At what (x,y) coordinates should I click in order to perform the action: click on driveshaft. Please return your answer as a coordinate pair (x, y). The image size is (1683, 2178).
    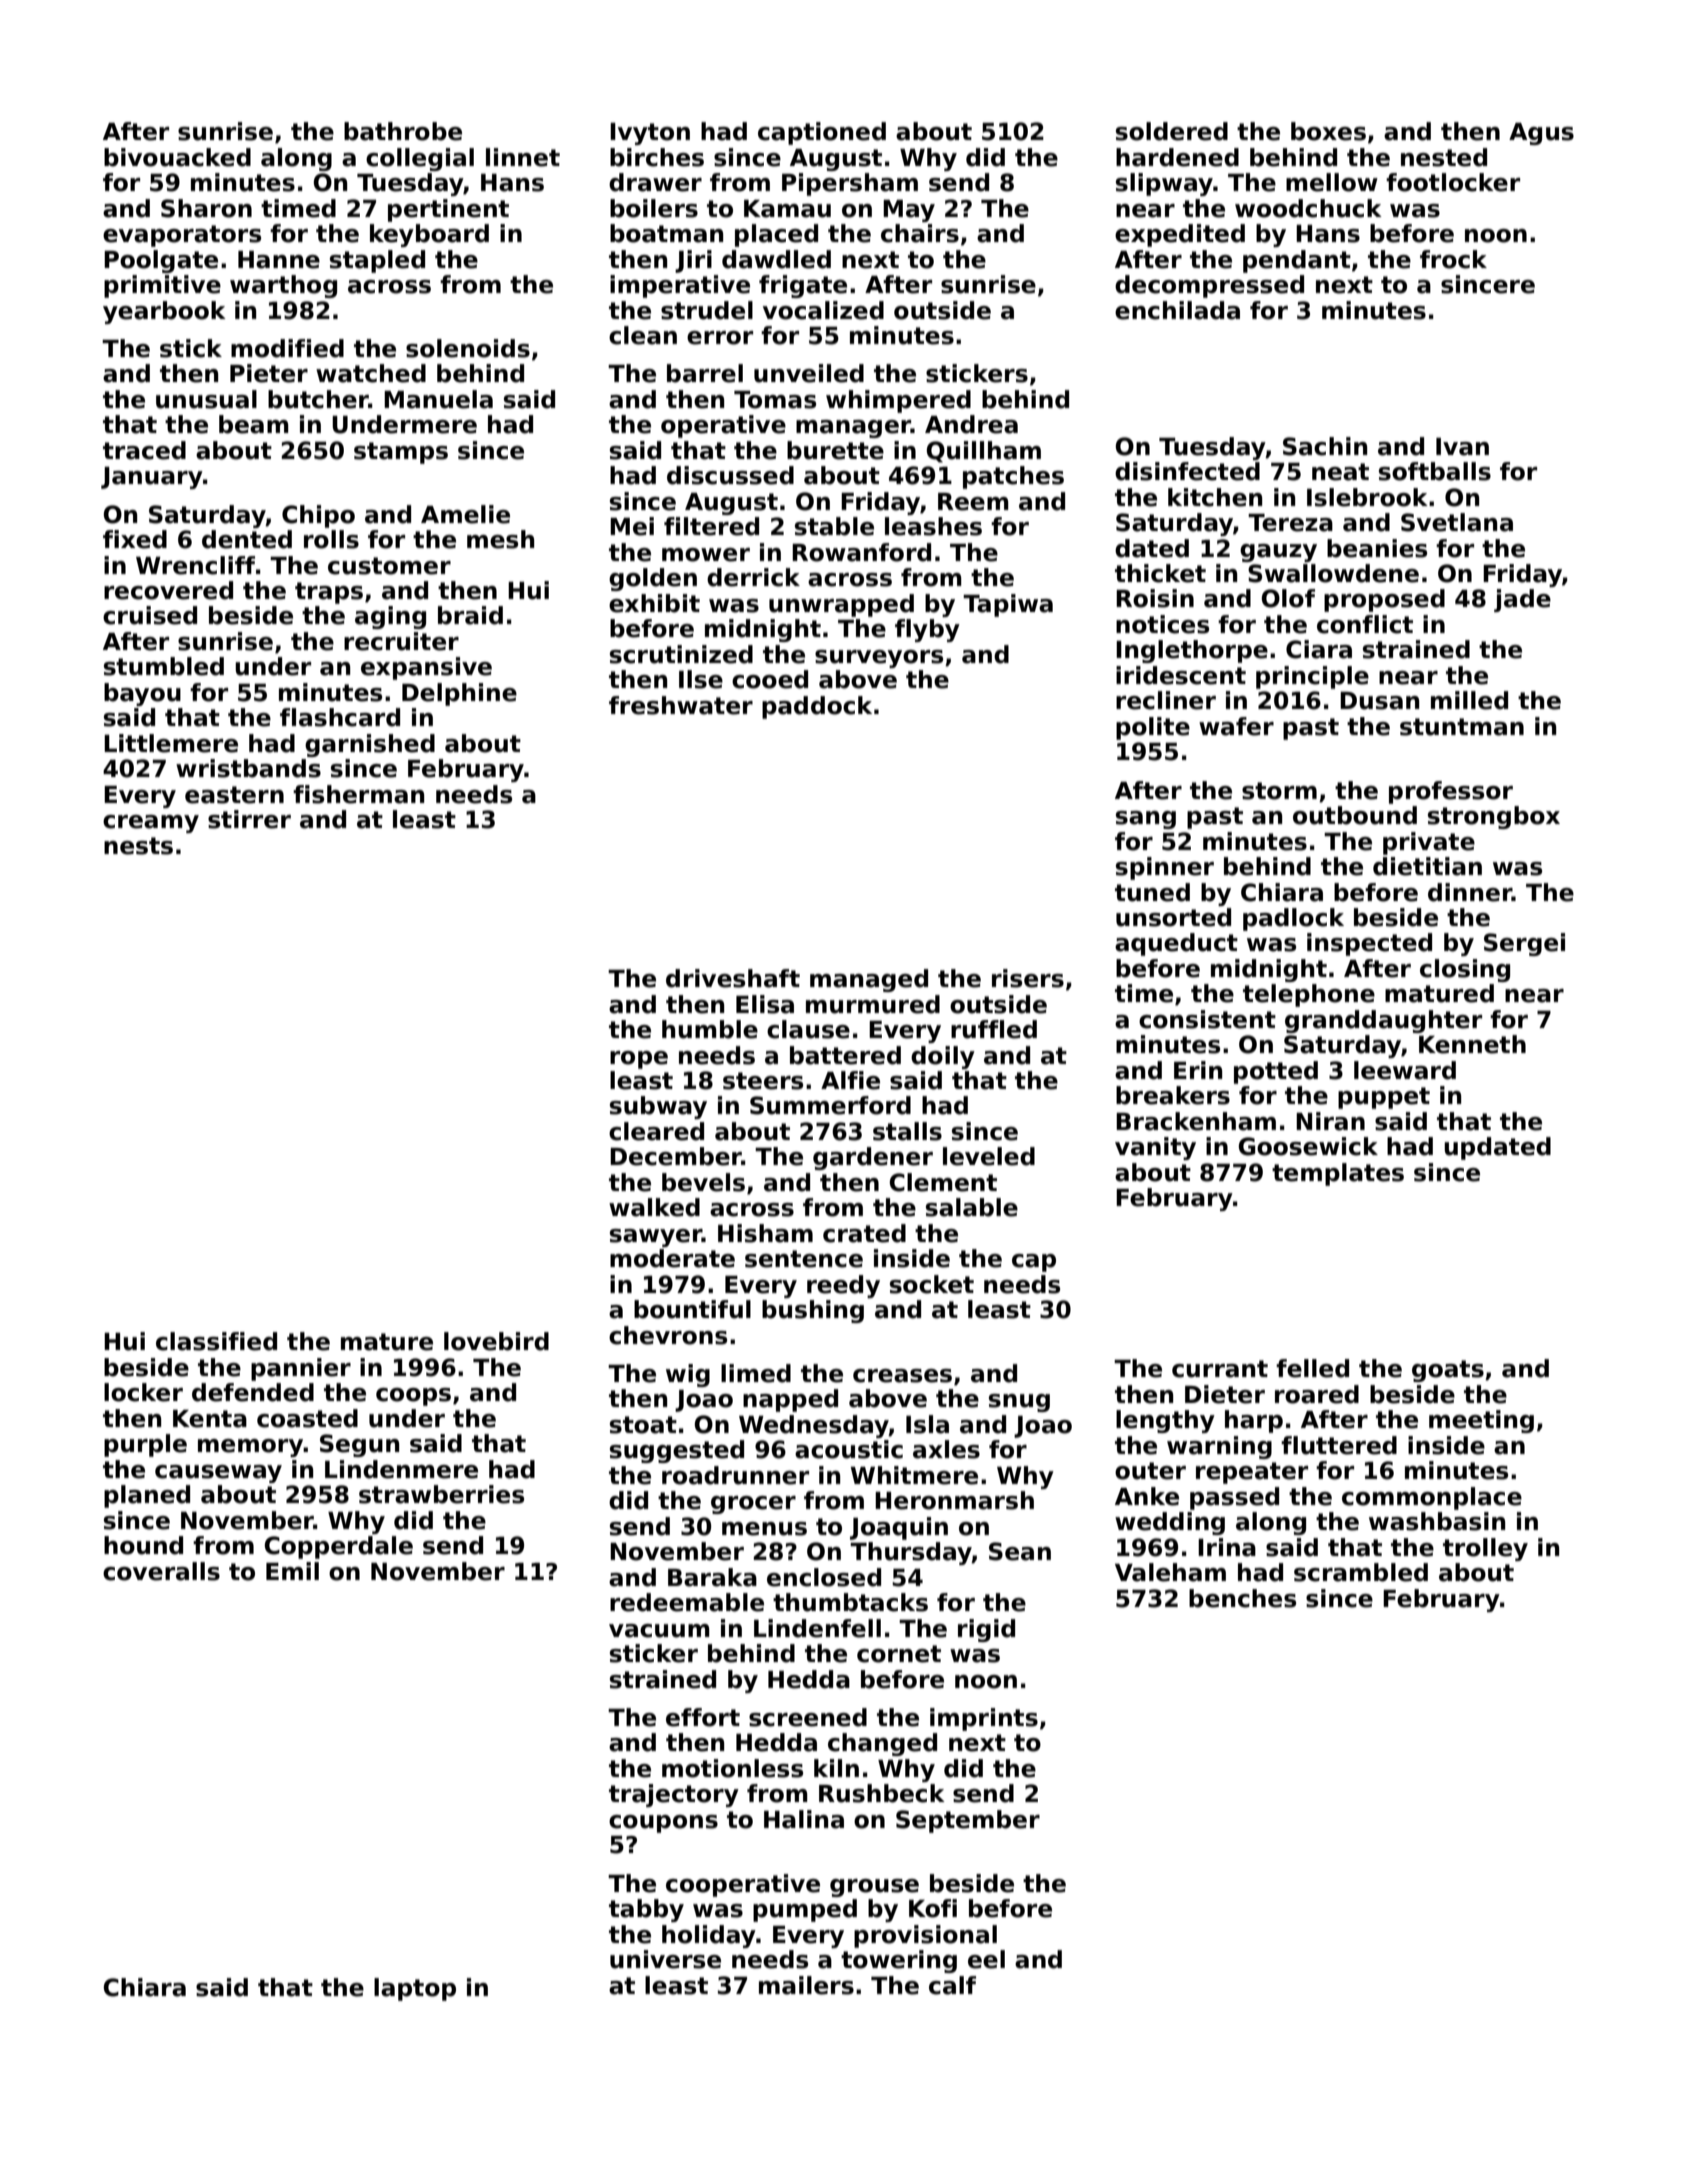
    Looking at the image, I should click on (733, 978).
